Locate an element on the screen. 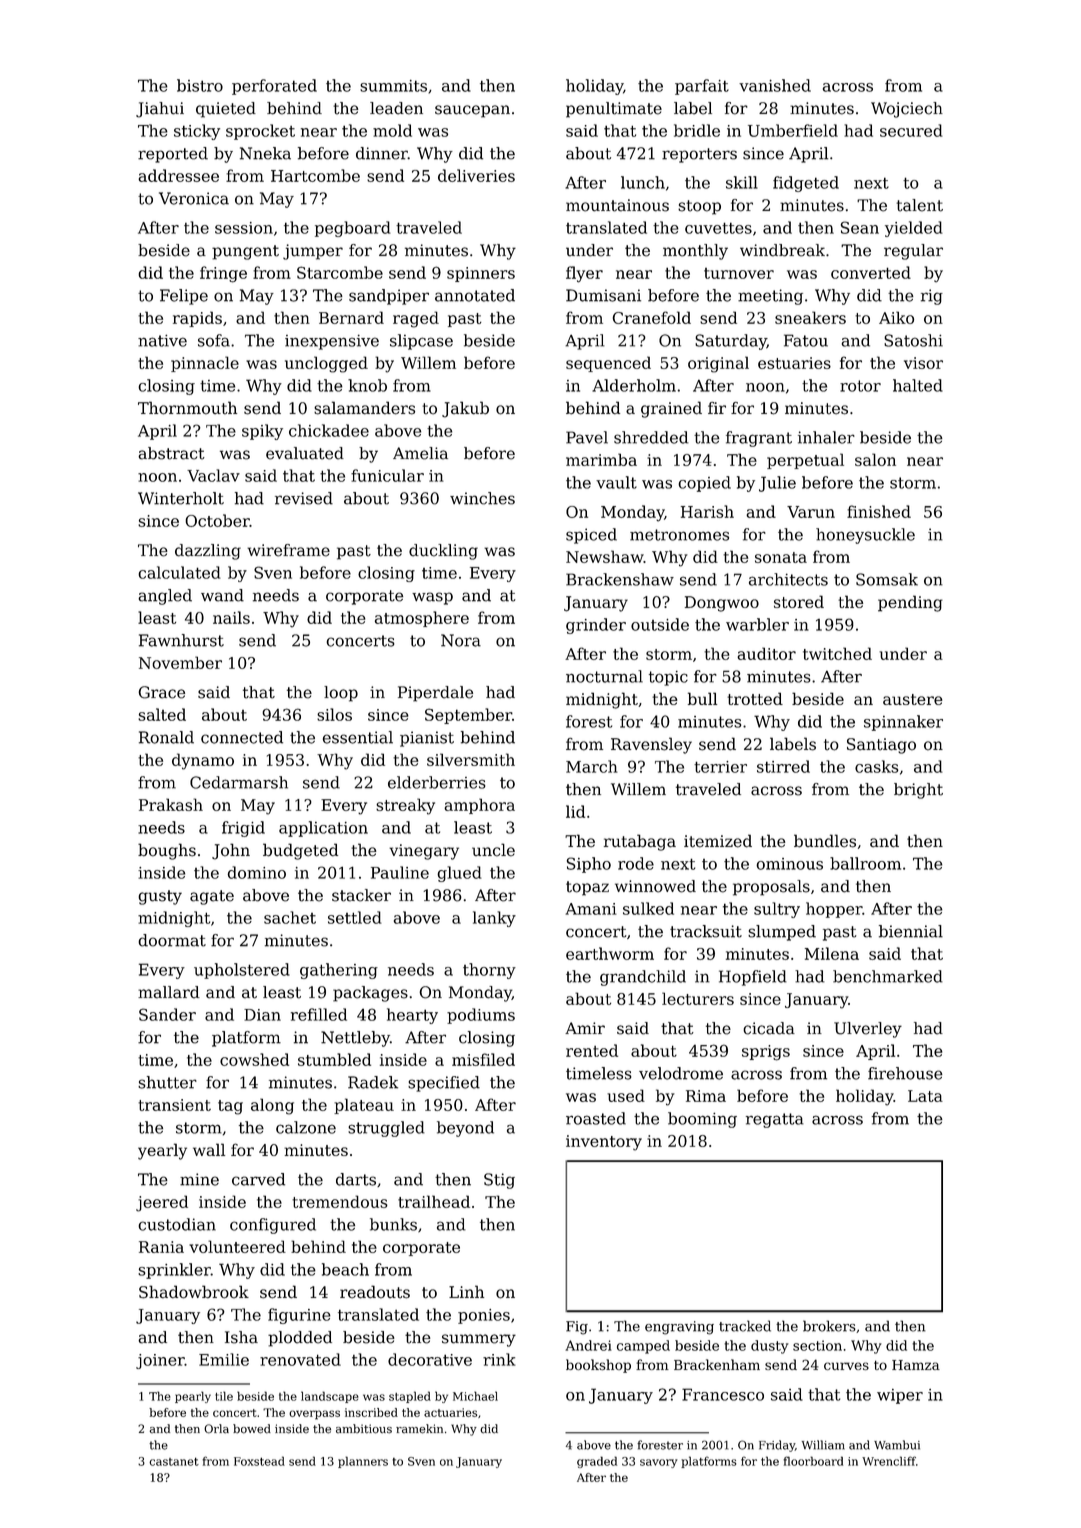 The height and width of the screenshot is (1528, 1081). Winterholt is located at coordinates (181, 498).
